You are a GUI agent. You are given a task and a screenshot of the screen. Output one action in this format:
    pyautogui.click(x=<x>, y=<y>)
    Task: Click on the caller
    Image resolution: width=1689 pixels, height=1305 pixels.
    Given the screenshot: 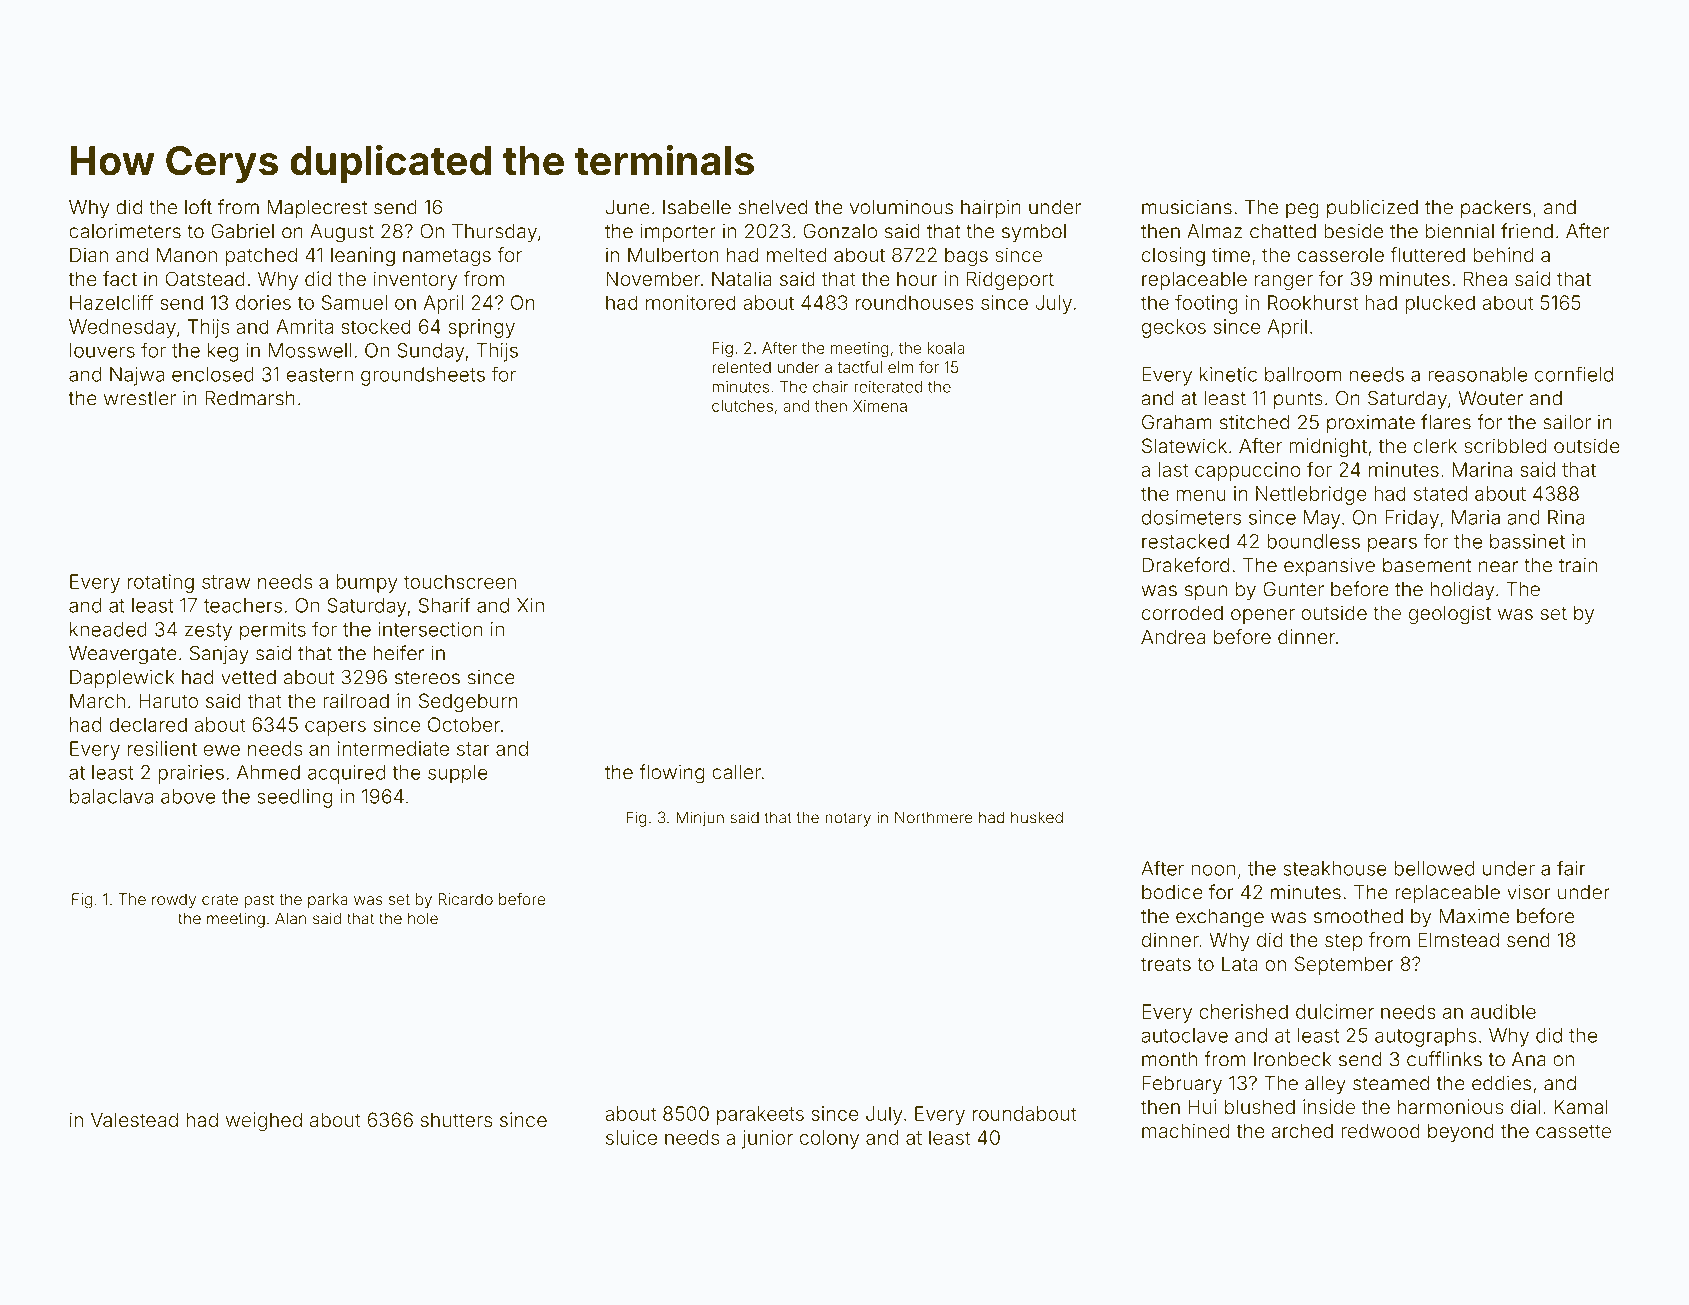 What is the action you would take?
    pyautogui.click(x=736, y=772)
